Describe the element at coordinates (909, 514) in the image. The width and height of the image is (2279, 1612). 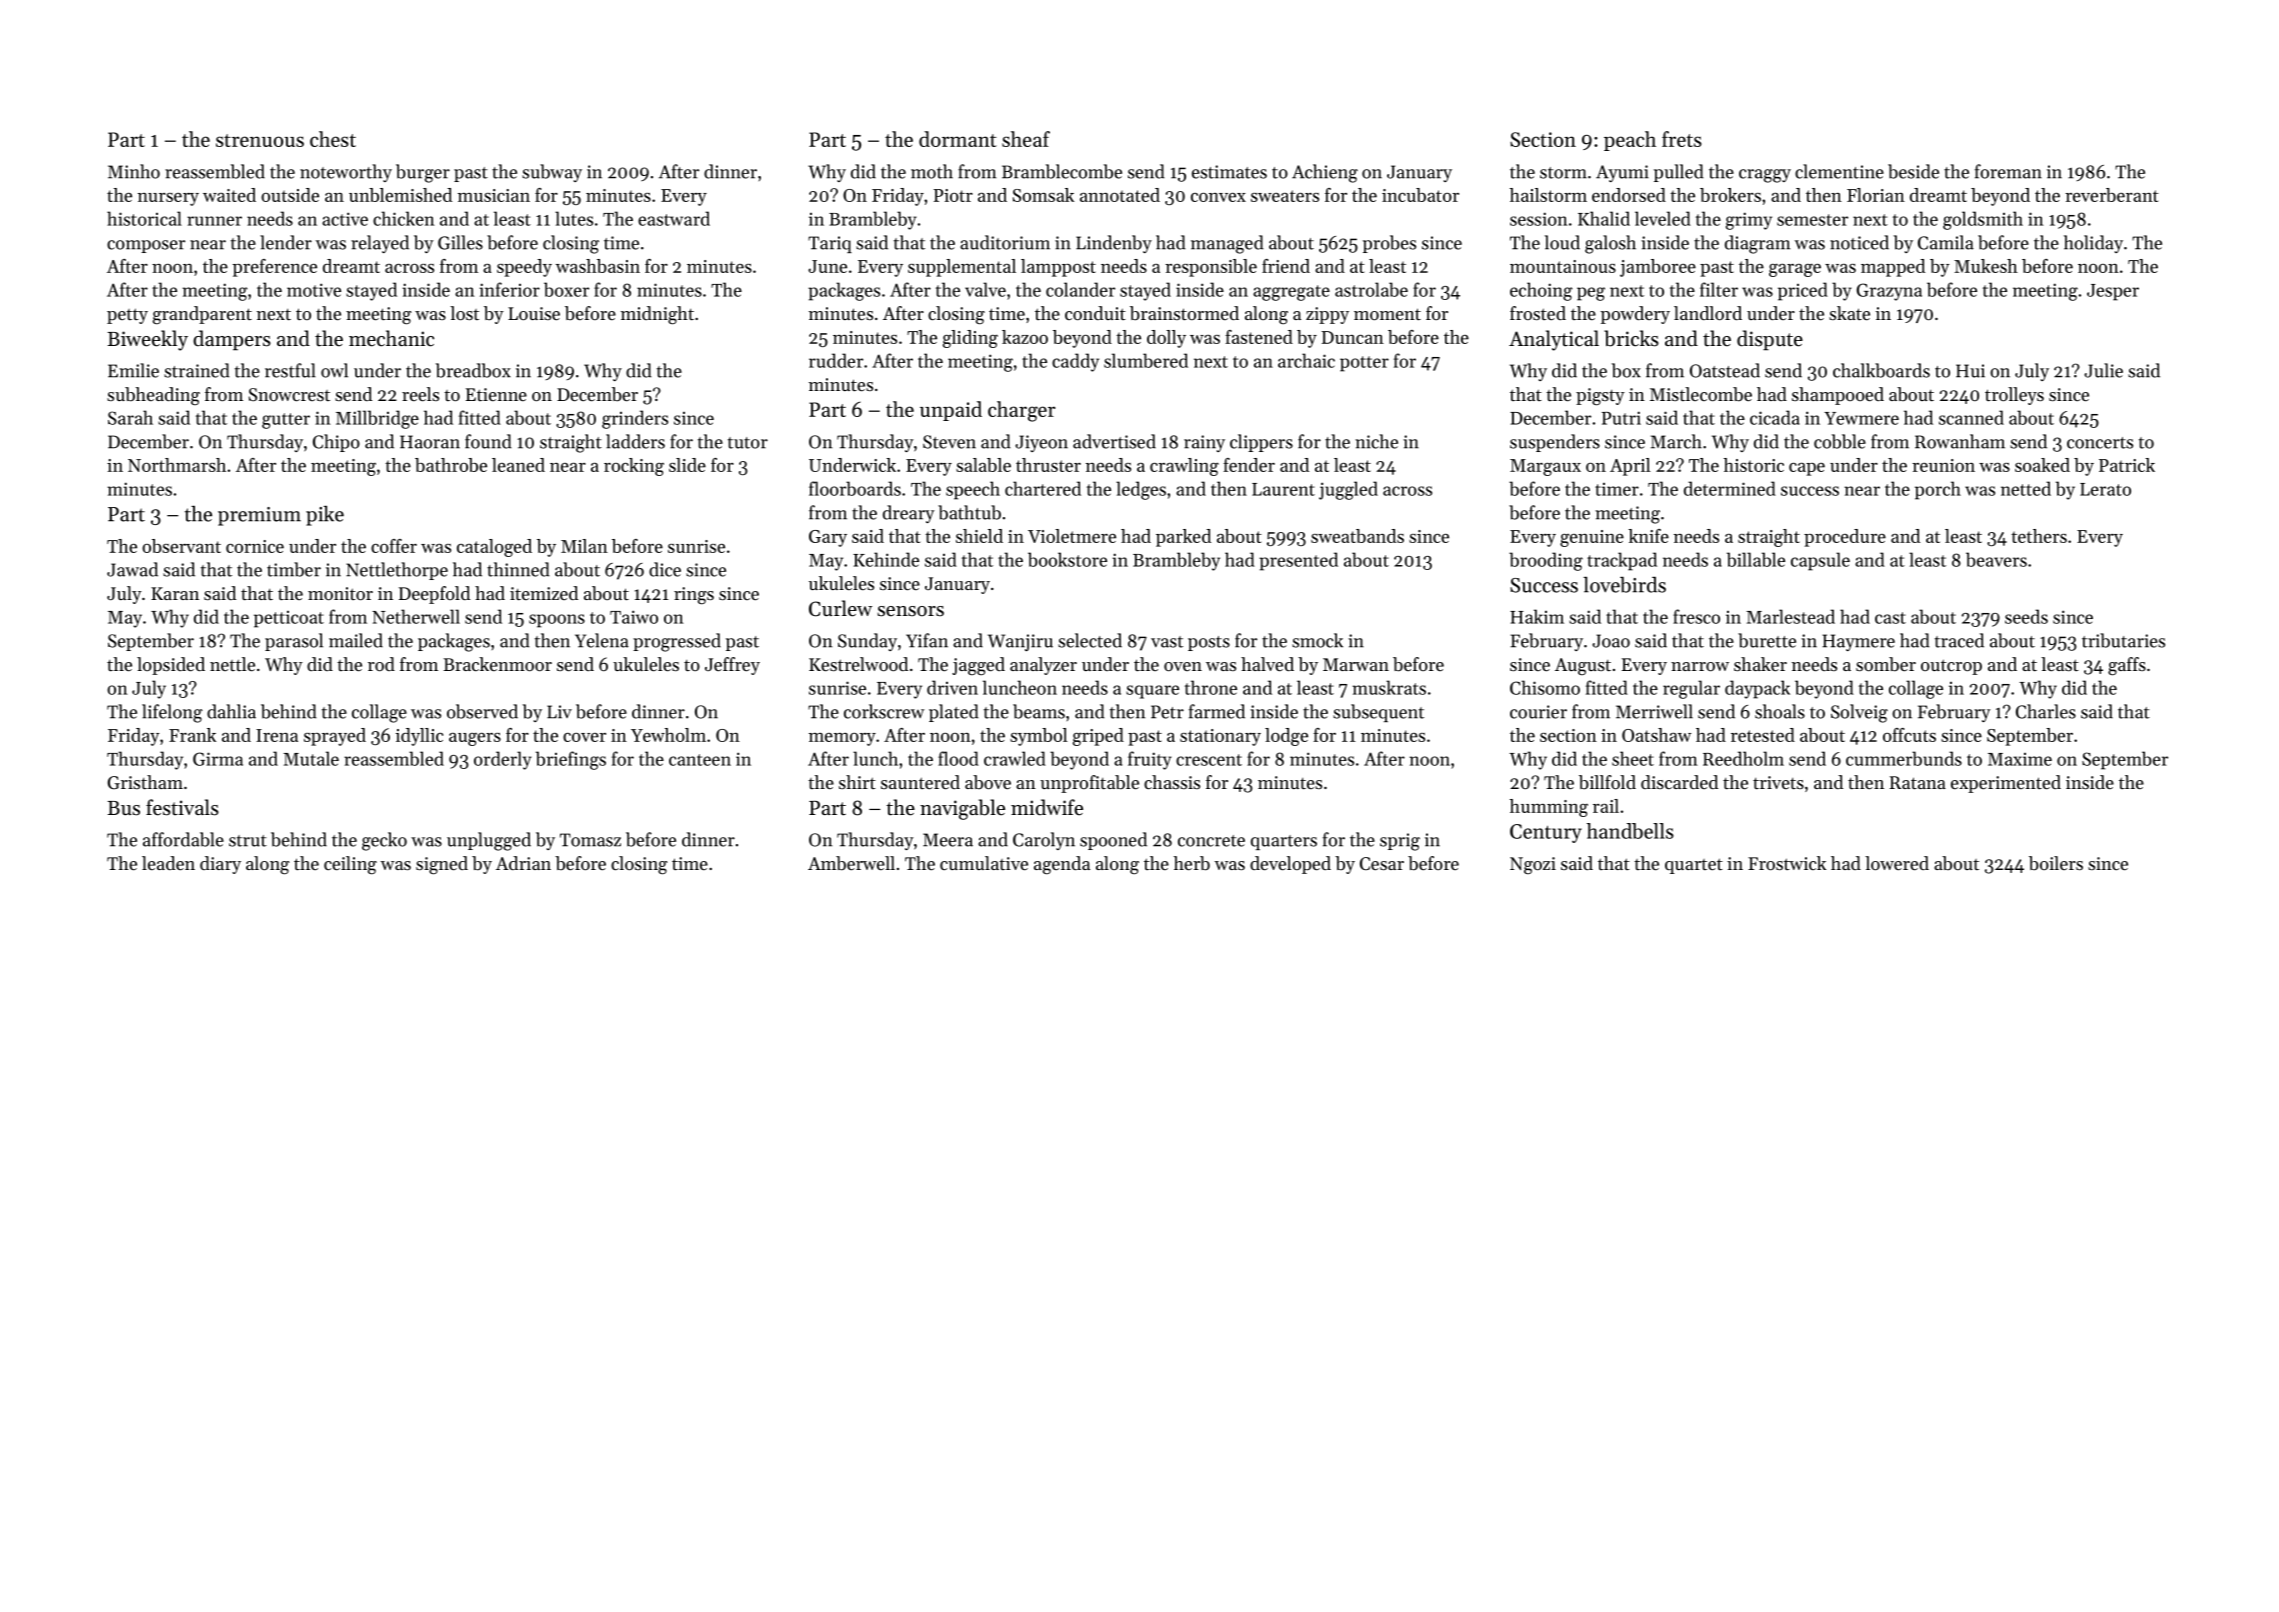
I see `dreary` at that location.
